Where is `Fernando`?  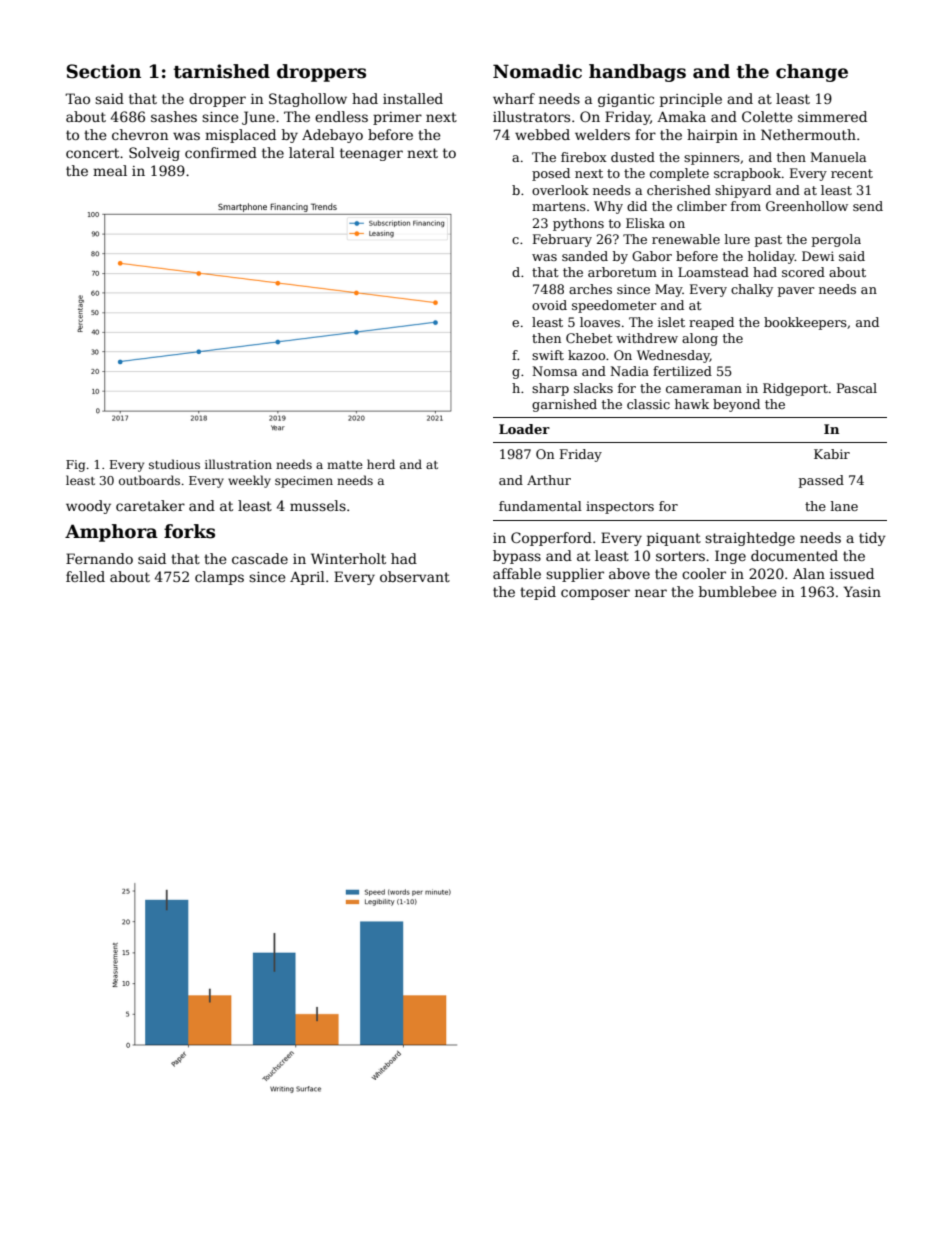
Fernando is located at coordinates (99, 558).
